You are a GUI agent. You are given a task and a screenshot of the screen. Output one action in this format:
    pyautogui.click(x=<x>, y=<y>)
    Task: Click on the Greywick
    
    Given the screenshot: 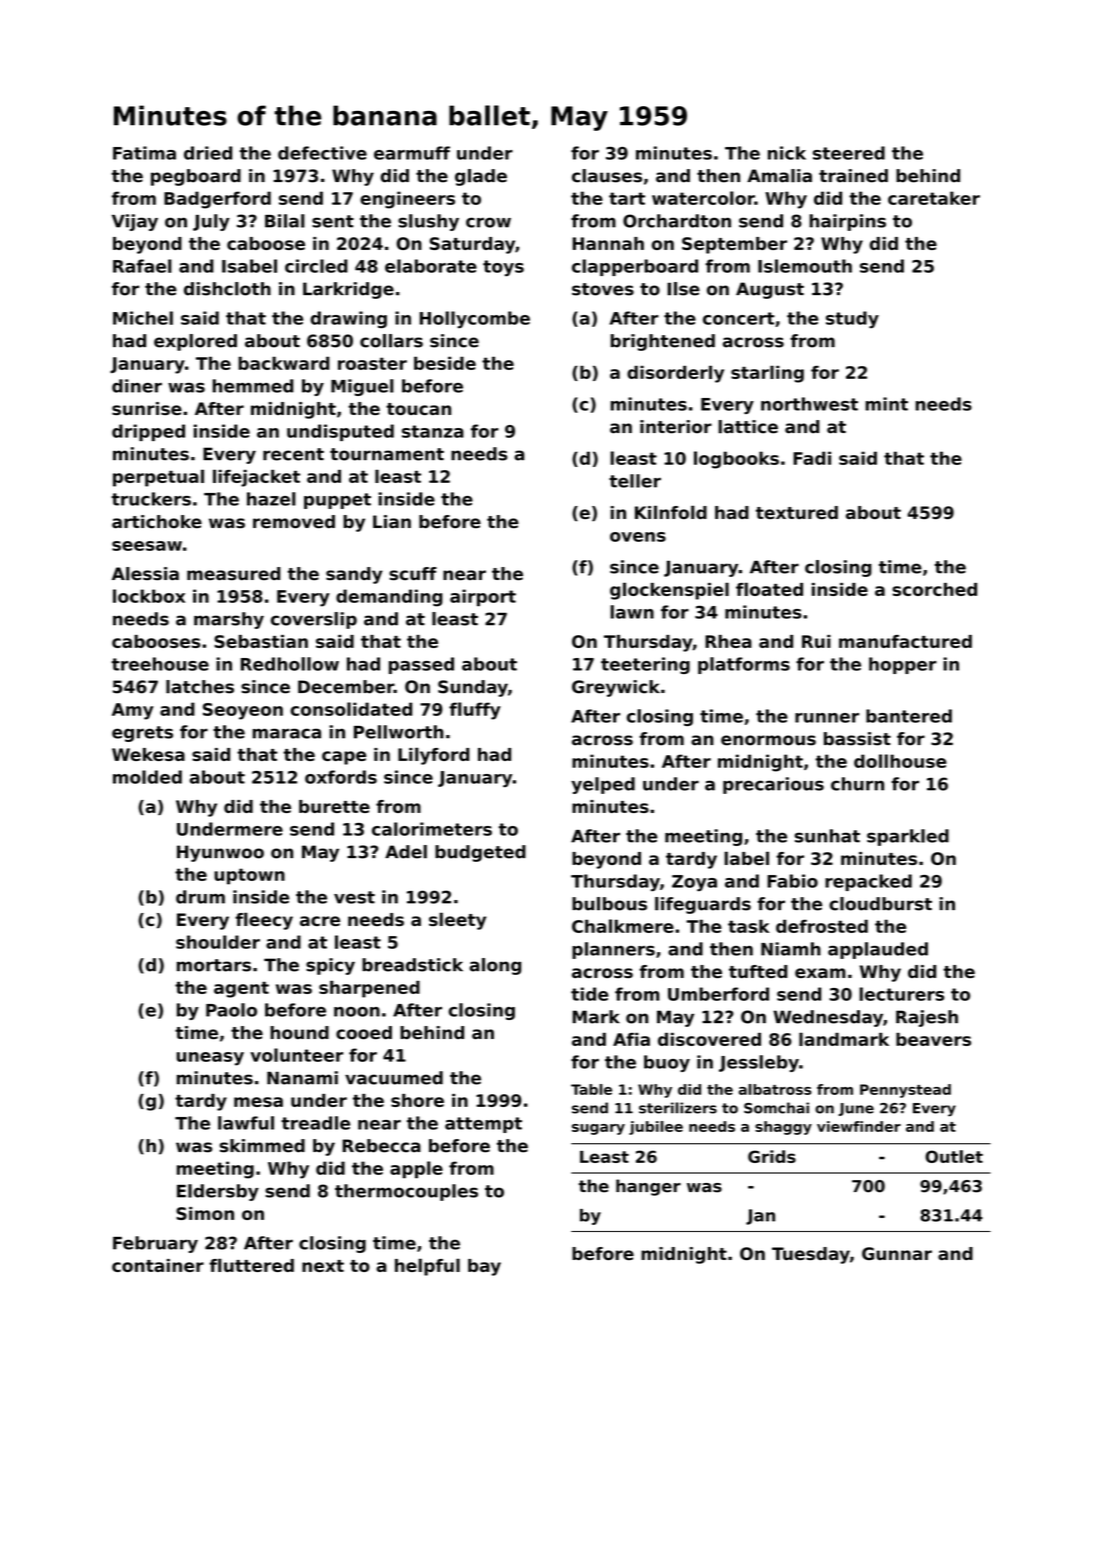 What is the action you would take?
    pyautogui.click(x=616, y=688)
